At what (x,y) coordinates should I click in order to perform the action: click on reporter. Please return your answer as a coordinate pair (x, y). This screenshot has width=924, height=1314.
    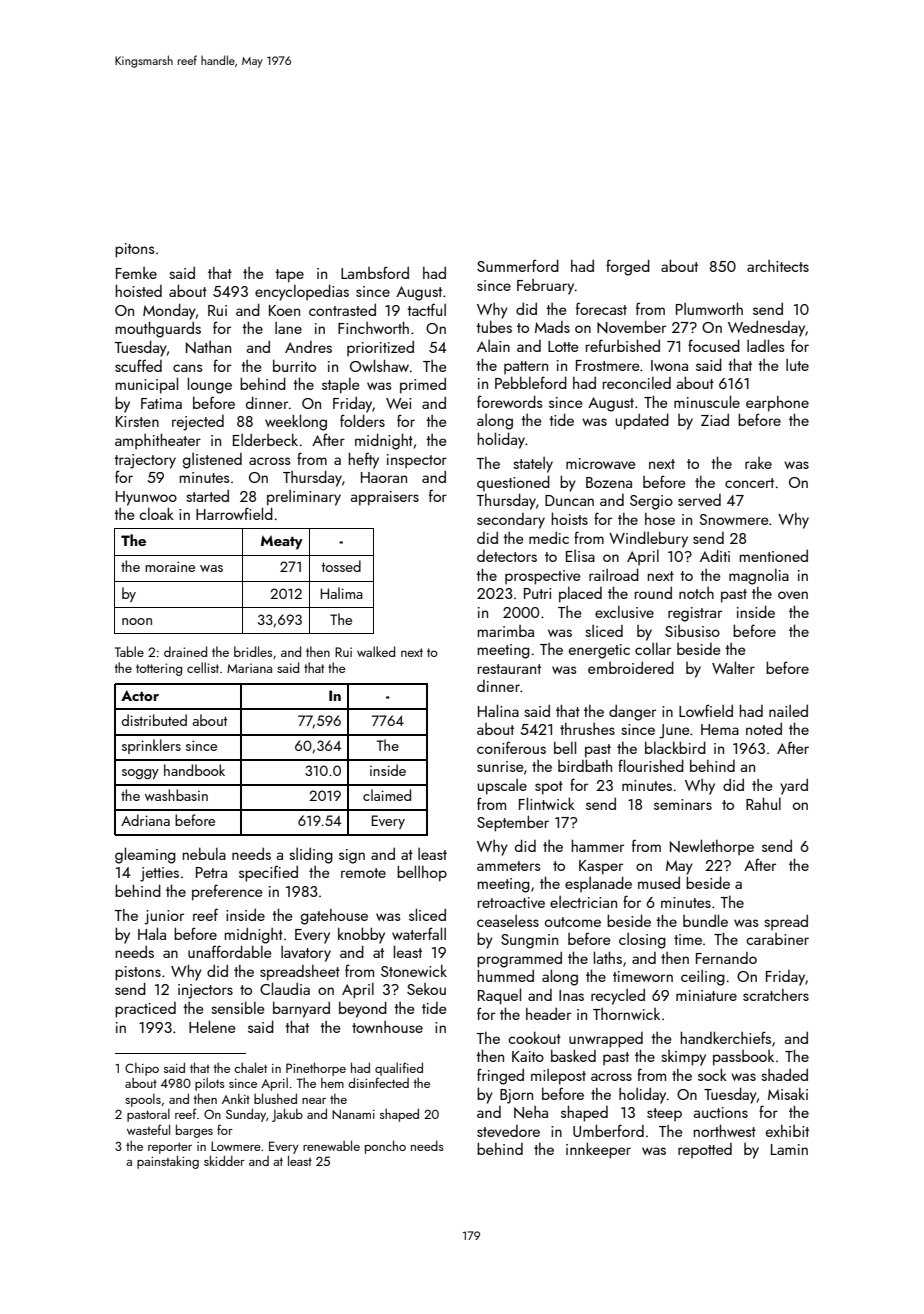
    Looking at the image, I should click on (170, 1148).
